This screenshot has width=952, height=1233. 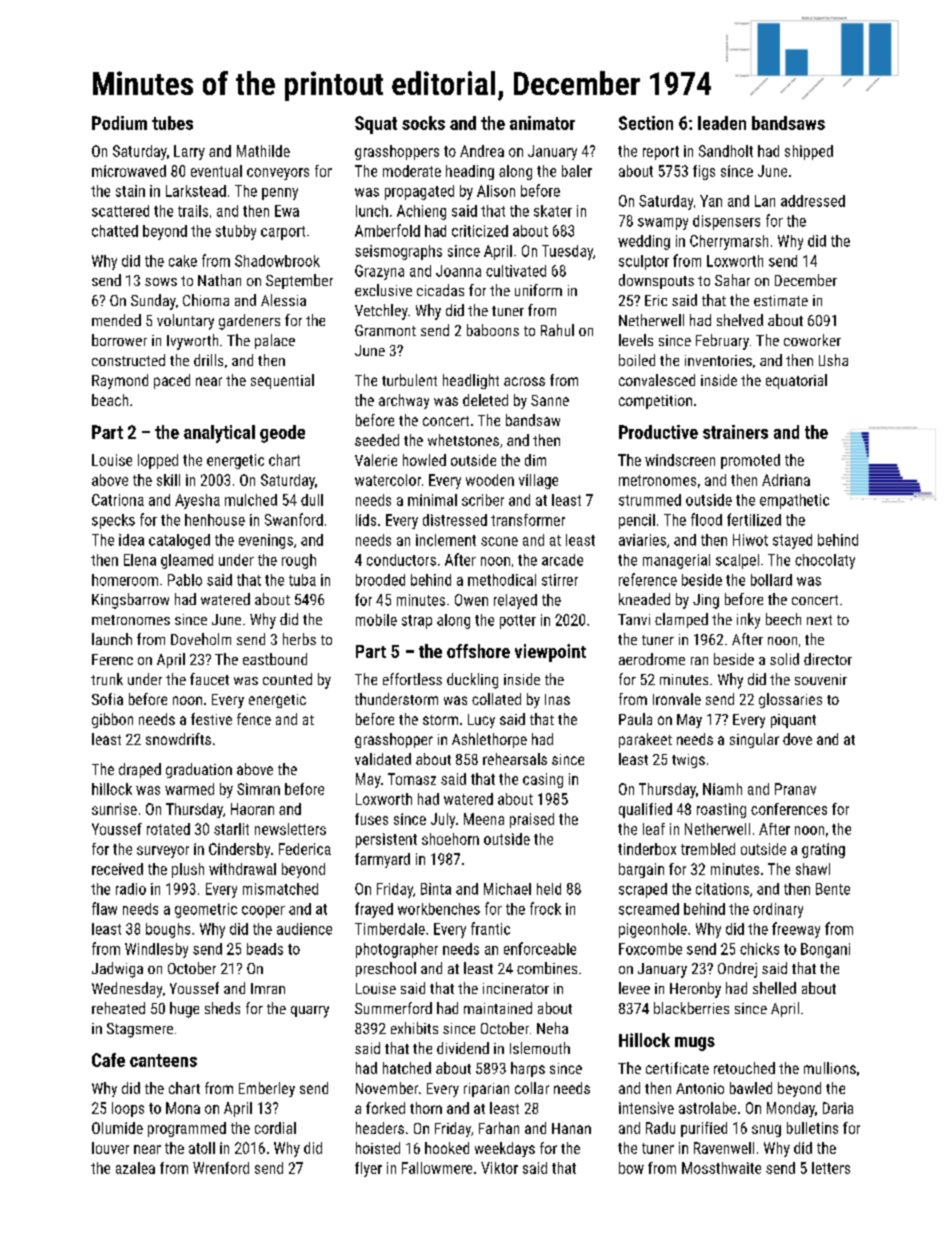 What do you see at coordinates (222, 1008) in the screenshot?
I see `sheds` at bounding box center [222, 1008].
